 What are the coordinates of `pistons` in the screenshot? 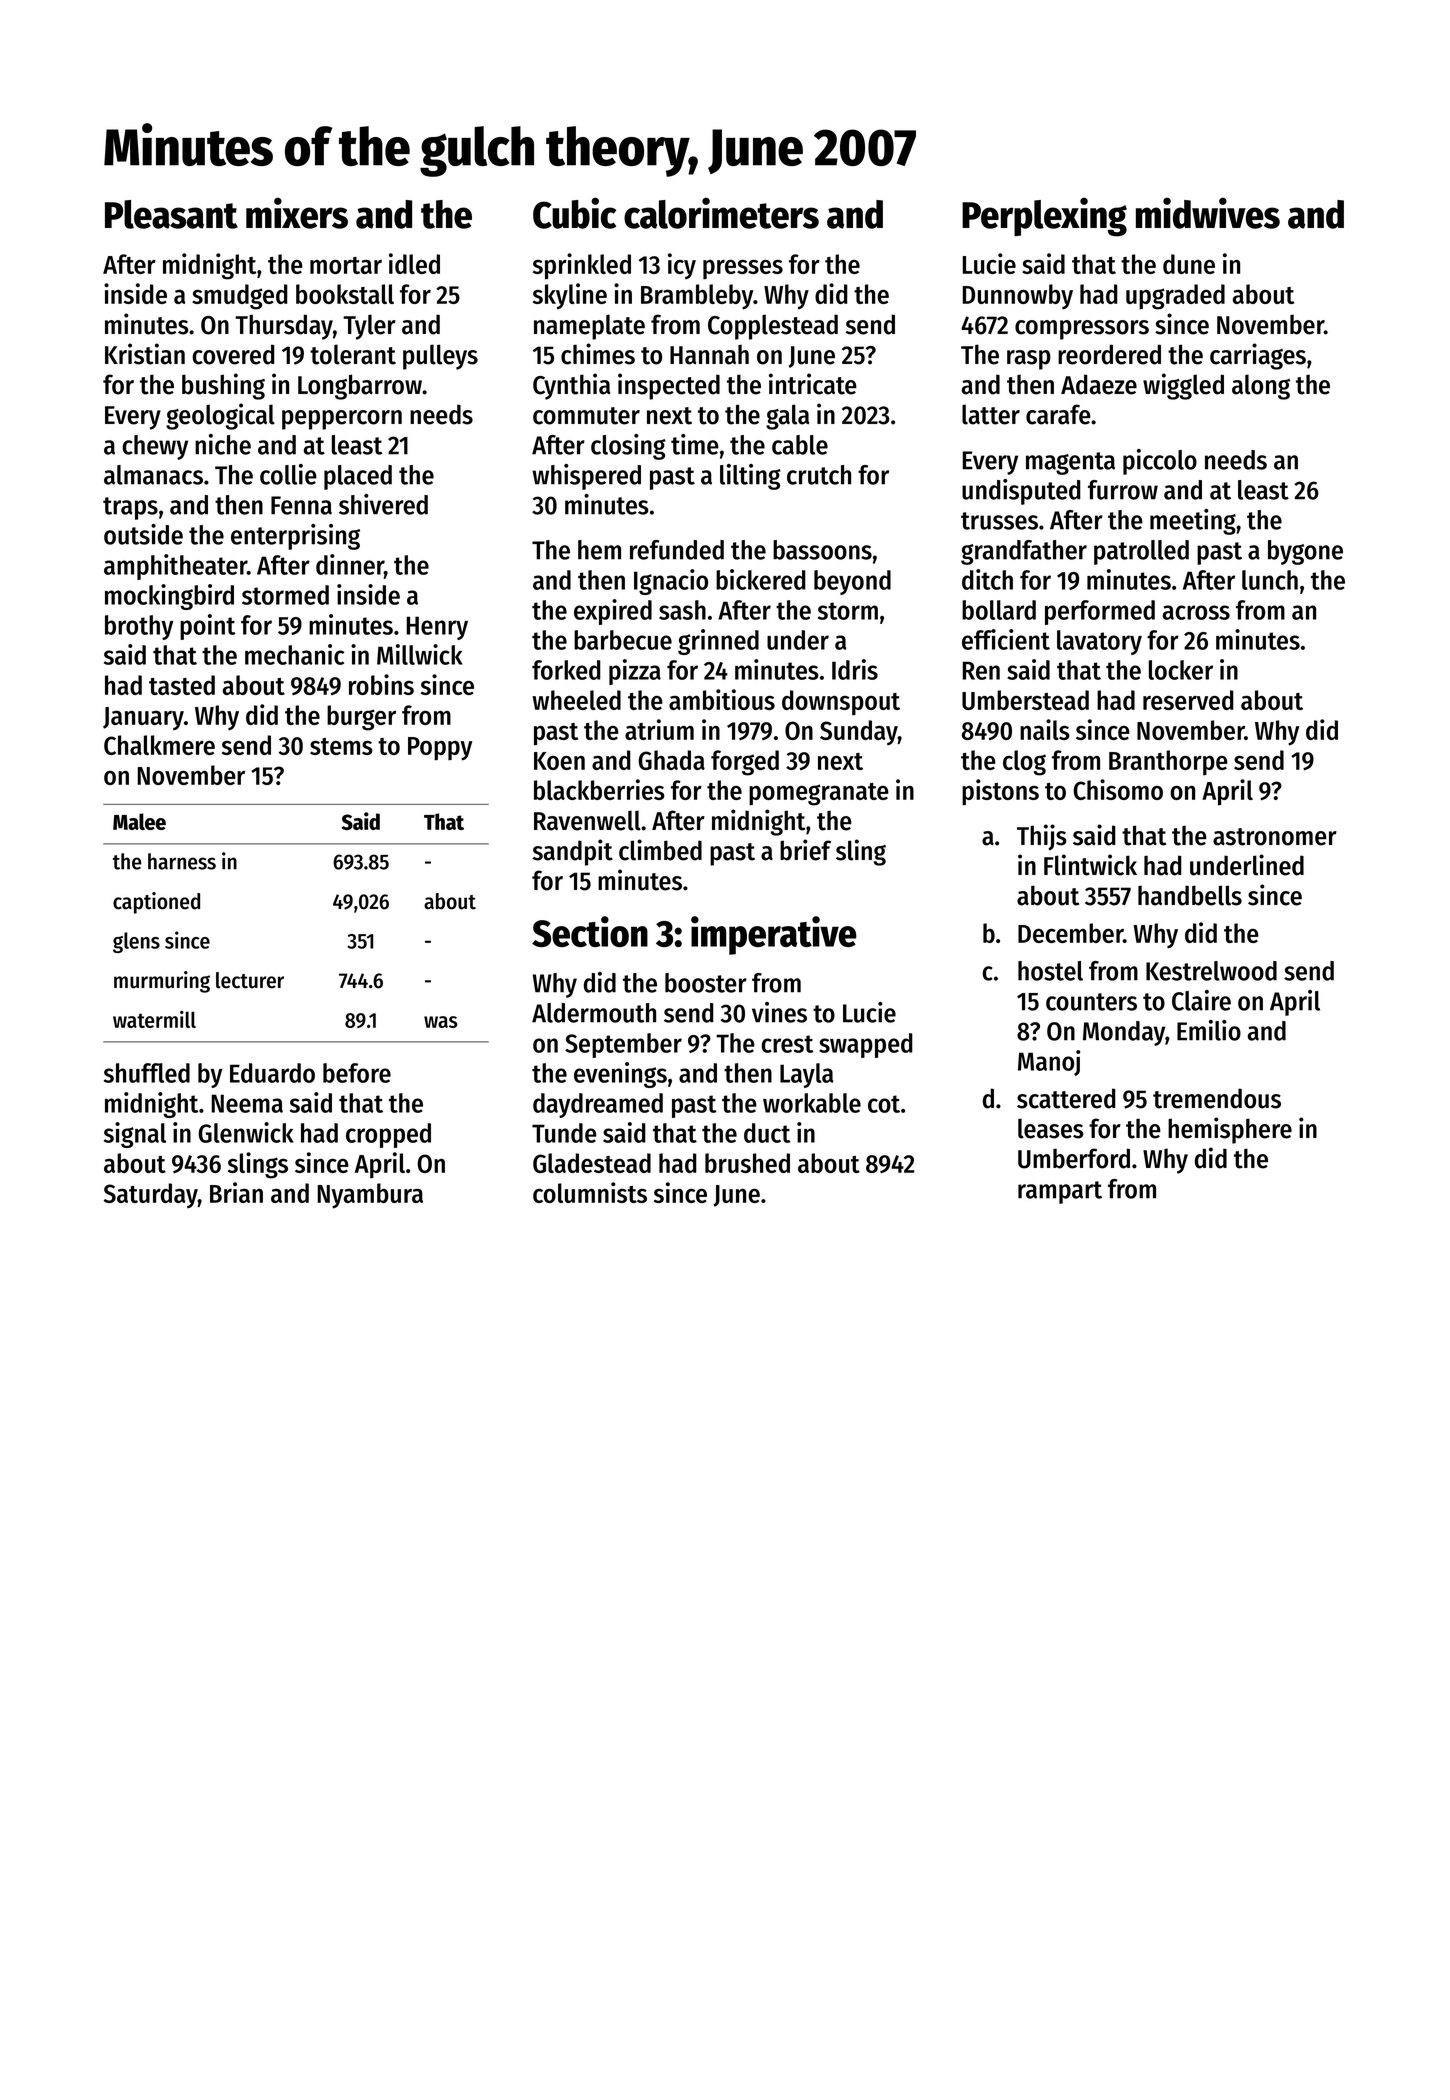 It's located at (1000, 792).
